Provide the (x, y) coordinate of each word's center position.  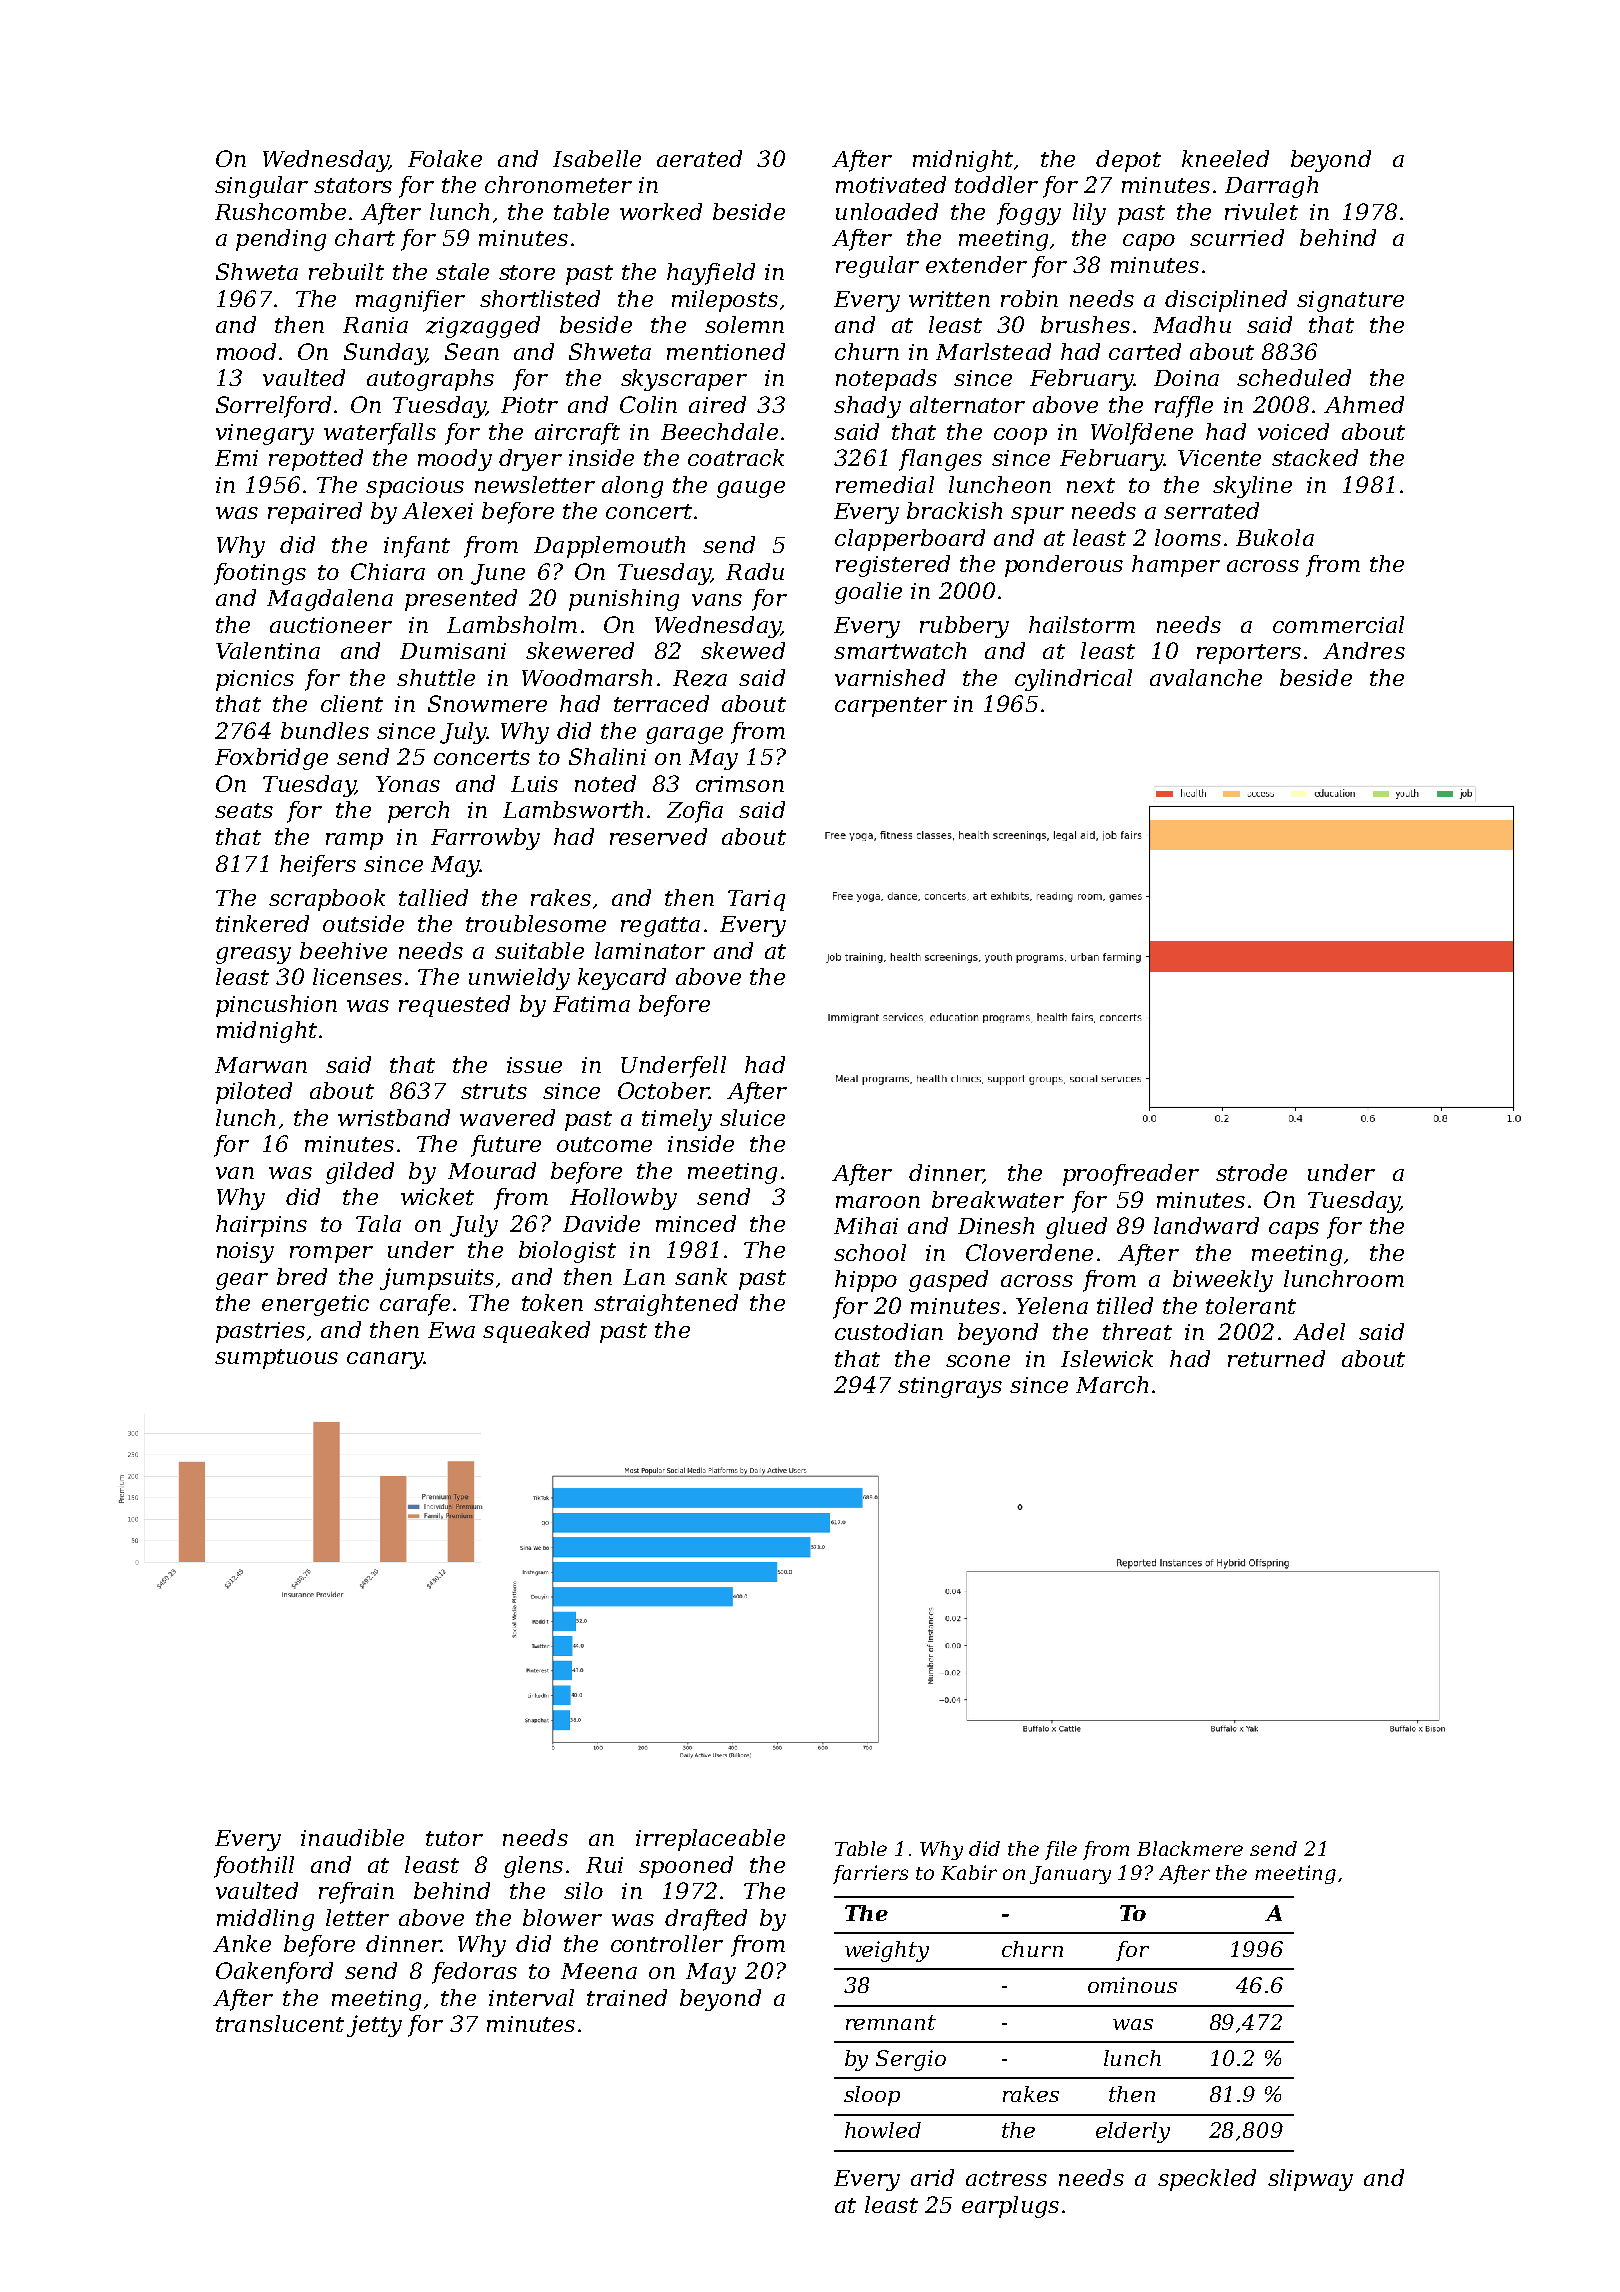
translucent (280, 2023)
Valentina (268, 650)
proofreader (1131, 1175)
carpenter (891, 707)
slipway (1310, 2180)
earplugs (1010, 2207)
